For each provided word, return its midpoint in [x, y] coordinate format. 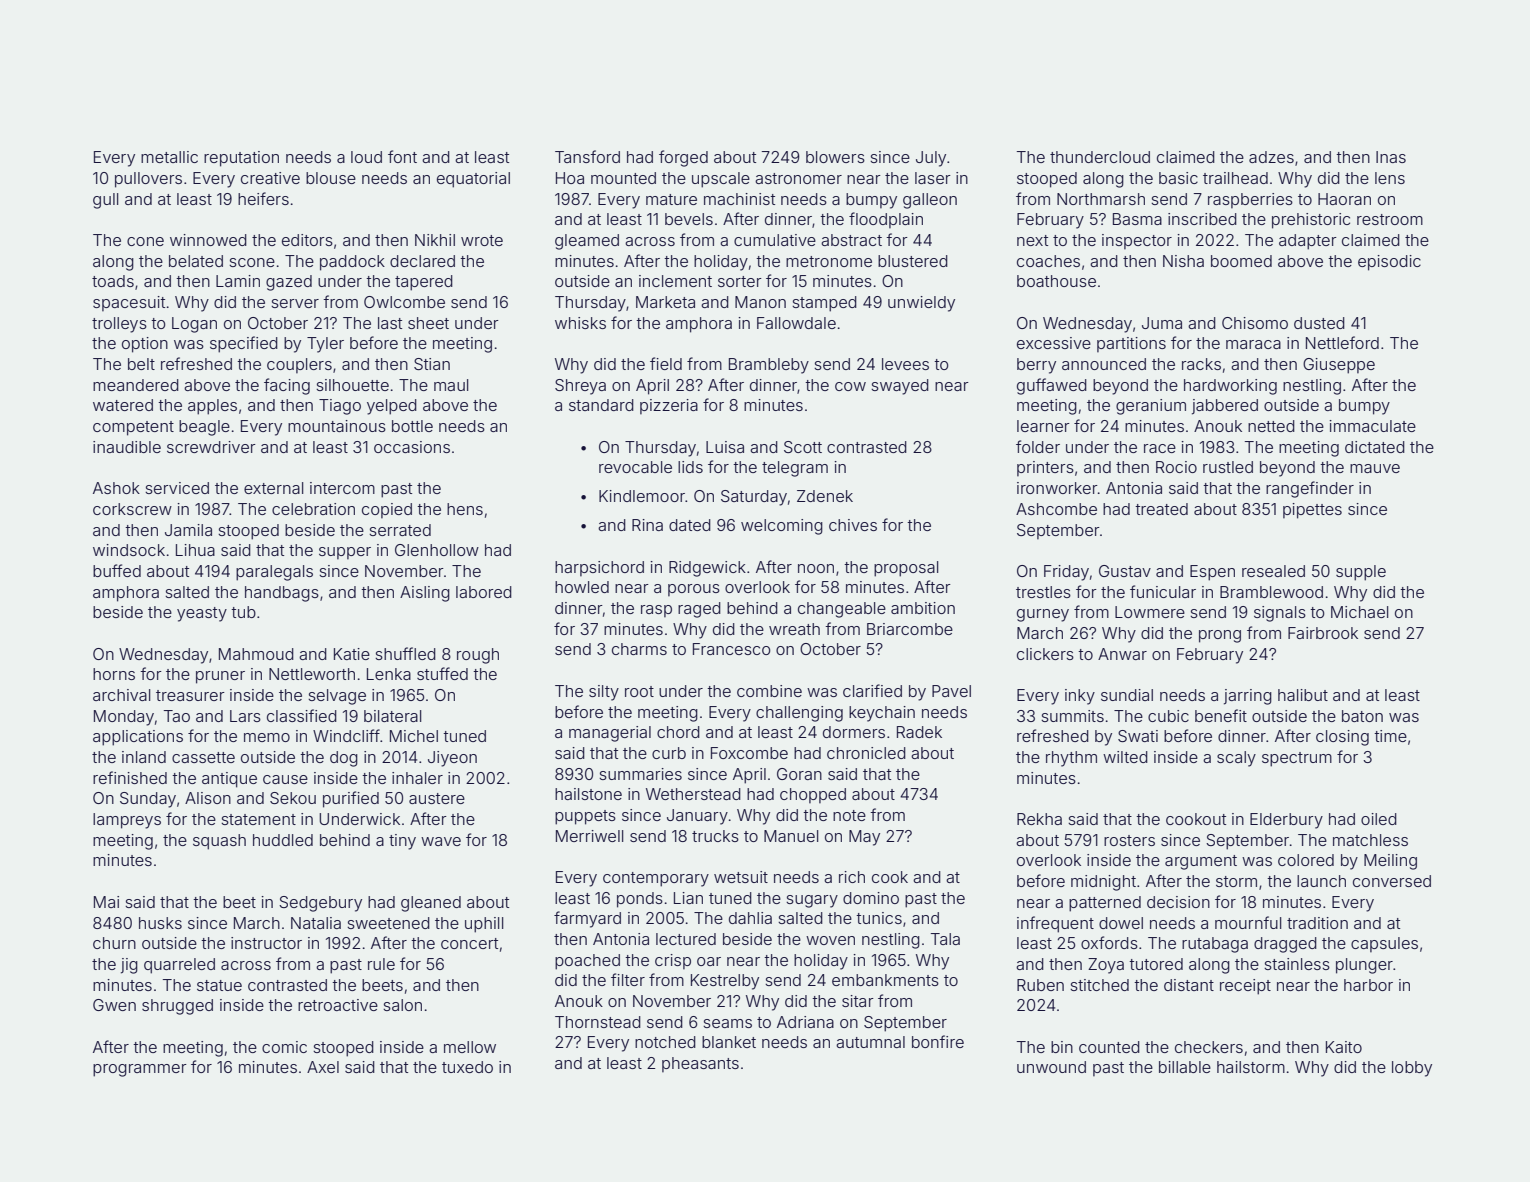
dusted [1319, 323]
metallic [169, 157]
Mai [106, 902]
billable [1185, 1067]
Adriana [805, 1022]
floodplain [886, 220]
